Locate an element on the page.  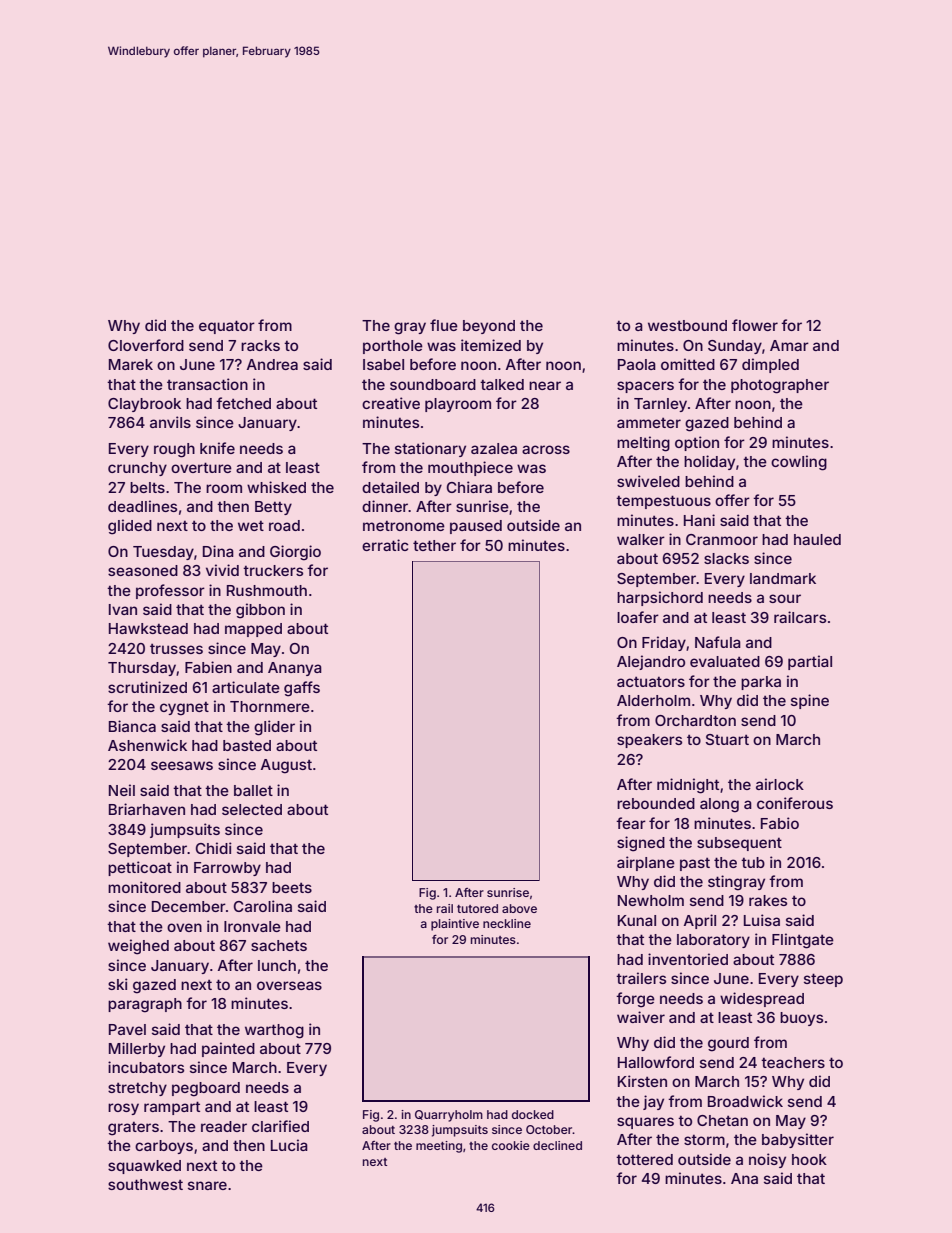
beyond is located at coordinates (489, 327).
